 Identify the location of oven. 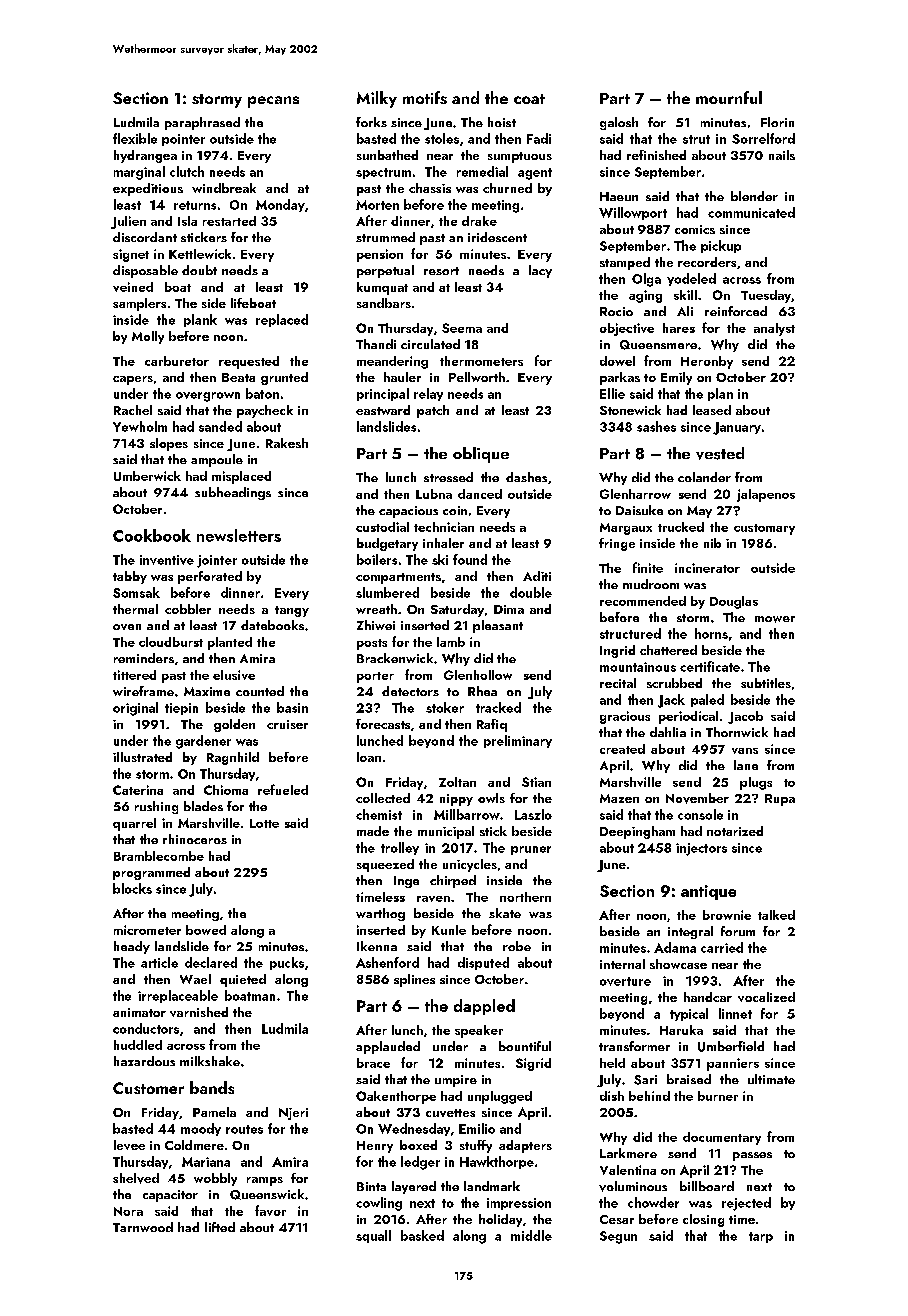
(127, 627).
